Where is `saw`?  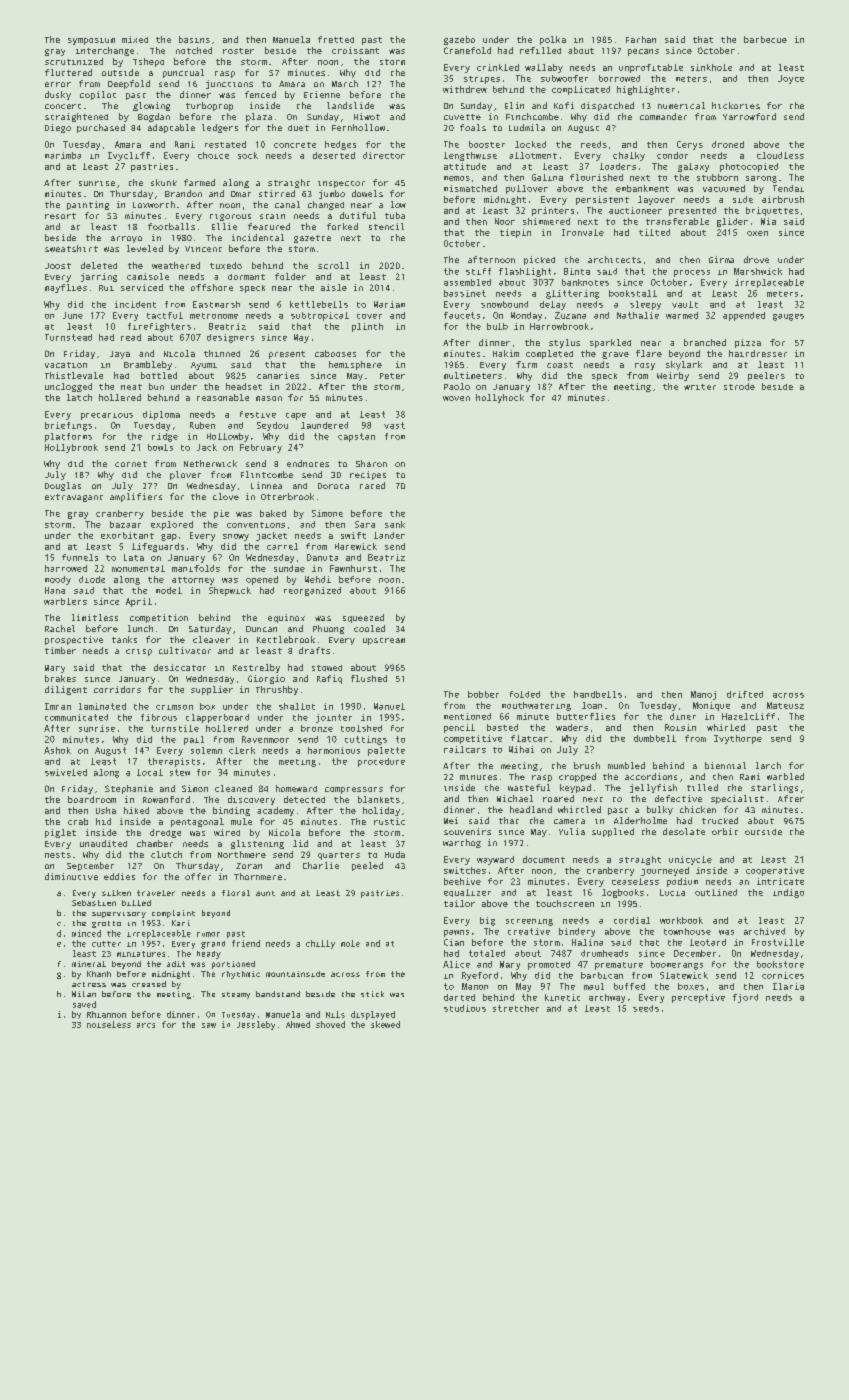 saw is located at coordinates (209, 1025).
